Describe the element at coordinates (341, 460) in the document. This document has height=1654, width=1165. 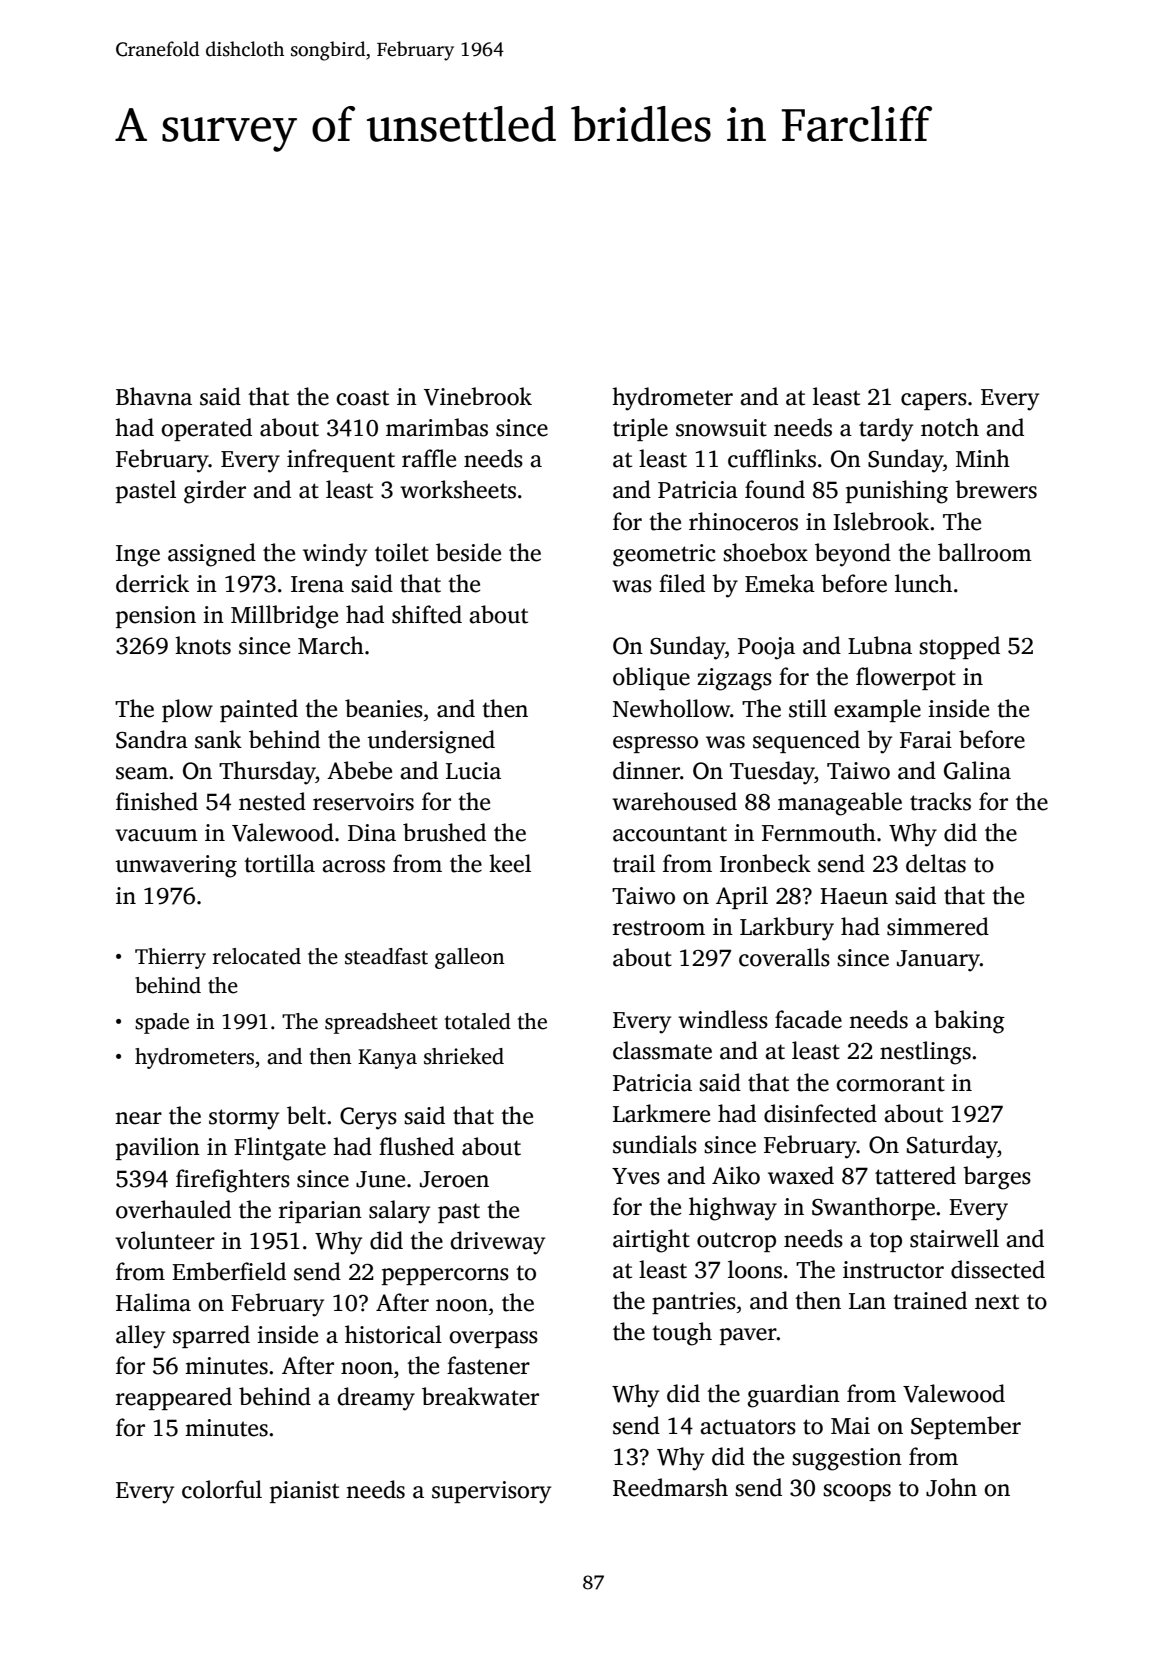
I see `infrequent` at that location.
